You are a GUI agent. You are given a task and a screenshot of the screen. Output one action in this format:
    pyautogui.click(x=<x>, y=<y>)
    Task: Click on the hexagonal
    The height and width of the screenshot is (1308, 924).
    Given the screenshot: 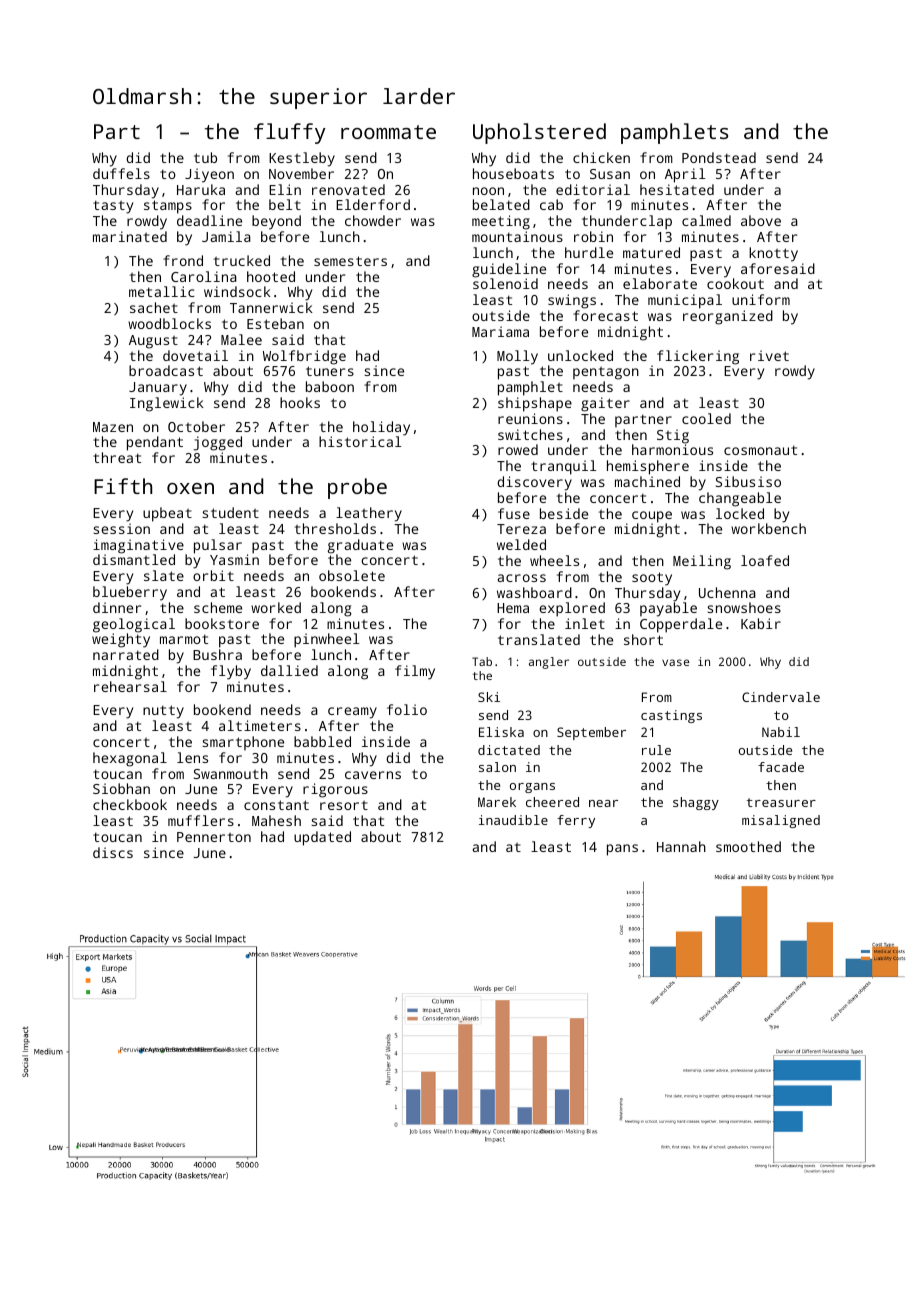 What is the action you would take?
    pyautogui.click(x=130, y=759)
